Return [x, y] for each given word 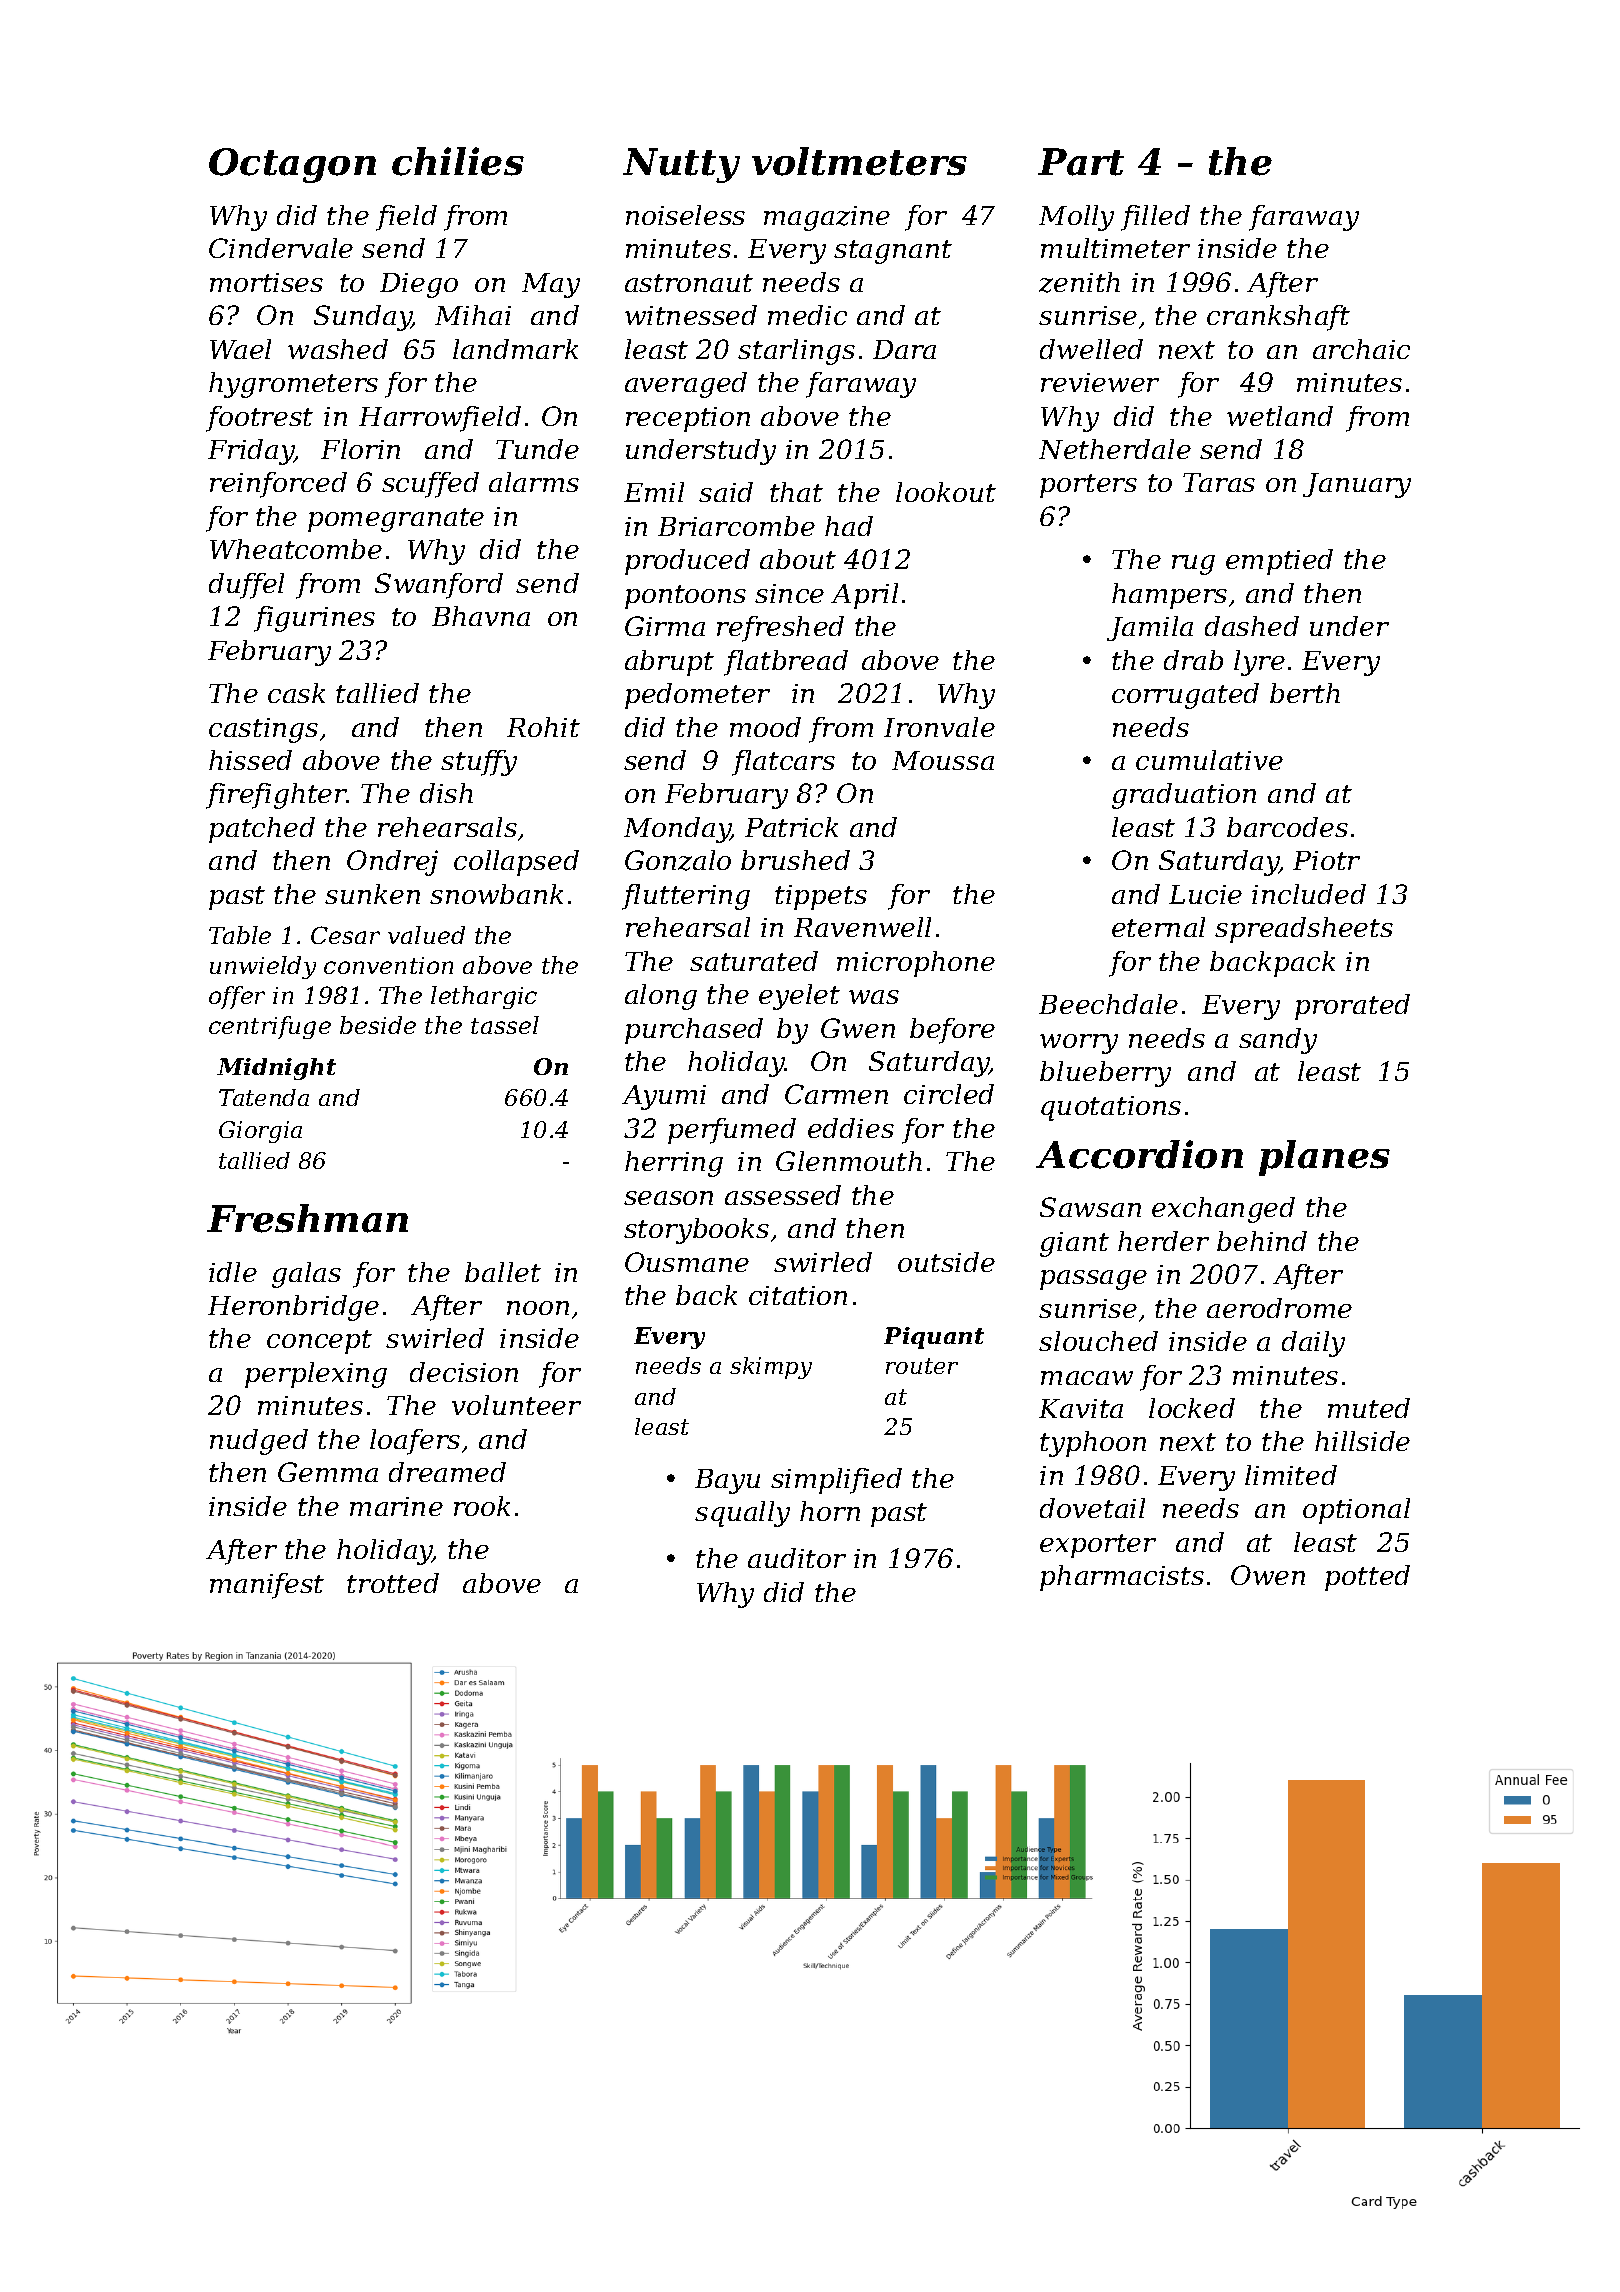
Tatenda [264, 1097]
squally [742, 1514]
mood [765, 727]
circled [949, 1094]
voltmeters [859, 161]
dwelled [1091, 349]
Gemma [328, 1472]
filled [1155, 218]
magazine [827, 218]
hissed [250, 760]
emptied [1279, 562]
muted [1369, 1408]
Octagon [292, 165]
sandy [1278, 1041]
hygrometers [293, 385]
